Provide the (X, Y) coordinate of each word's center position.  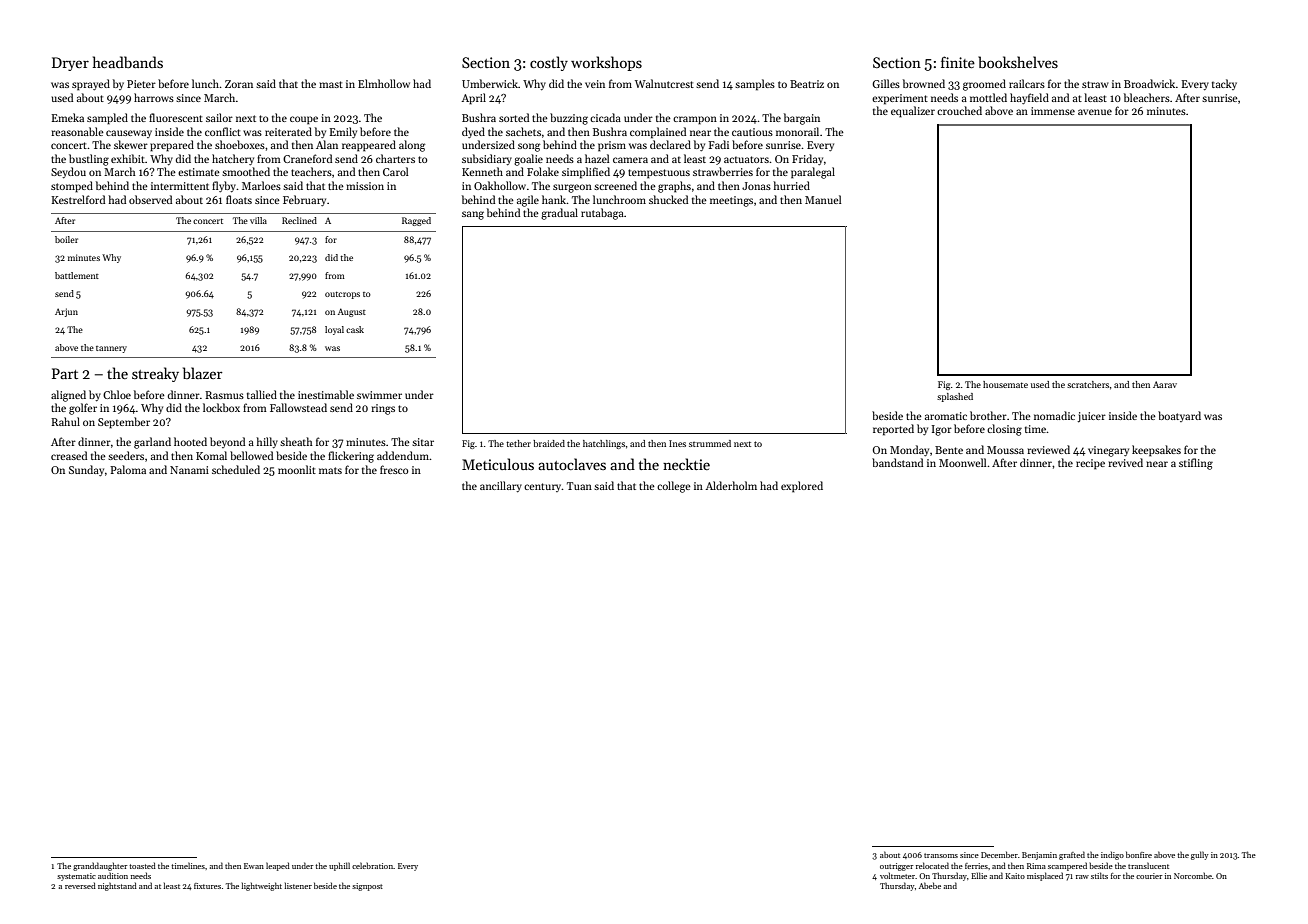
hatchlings (604, 444)
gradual (559, 214)
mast (331, 84)
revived (1125, 462)
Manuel (823, 199)
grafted (1072, 855)
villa (258, 220)
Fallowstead (298, 407)
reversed (80, 885)
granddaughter (100, 866)
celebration (372, 865)
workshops (606, 63)
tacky (1224, 84)
